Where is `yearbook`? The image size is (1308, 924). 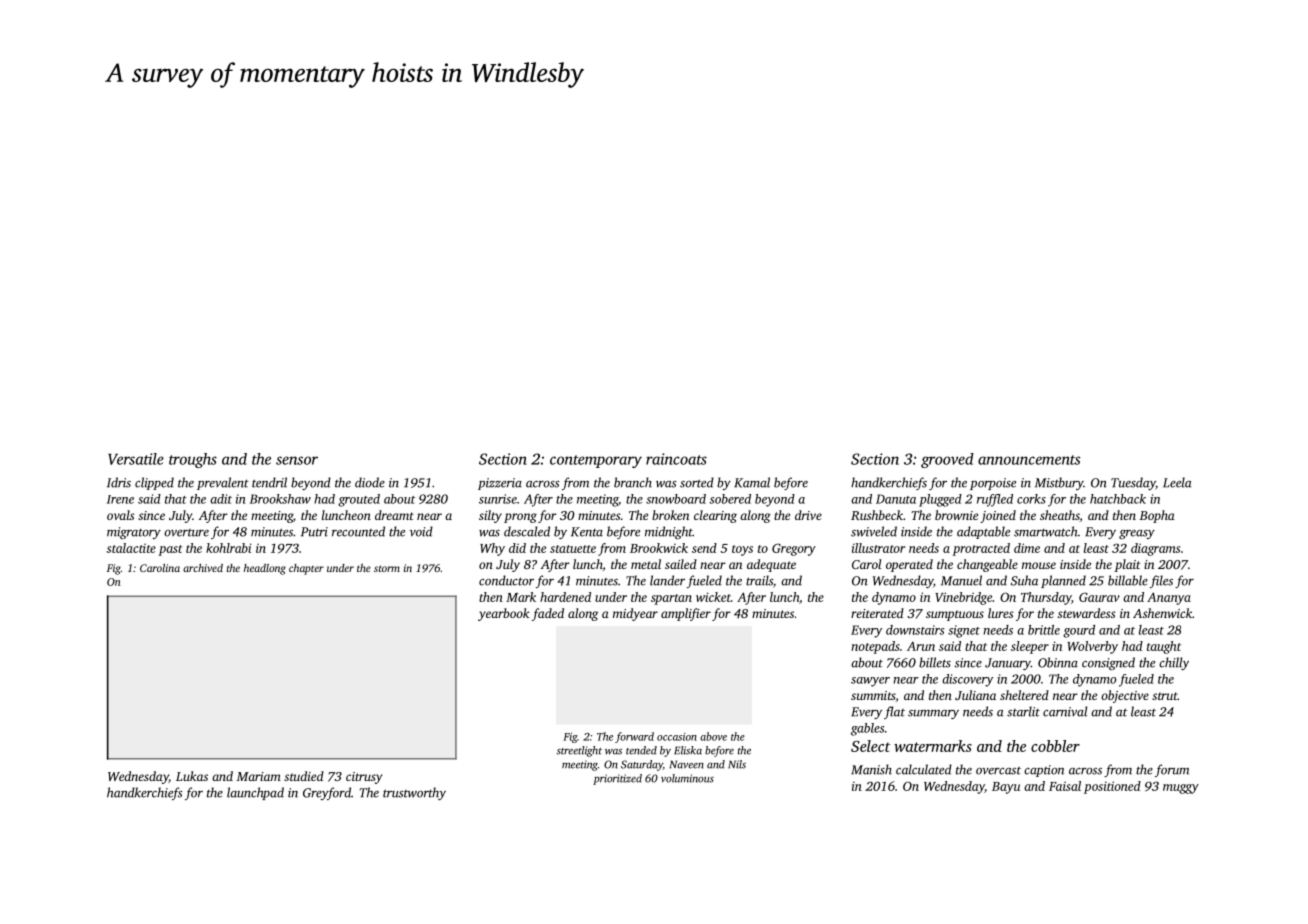 yearbook is located at coordinates (504, 614).
